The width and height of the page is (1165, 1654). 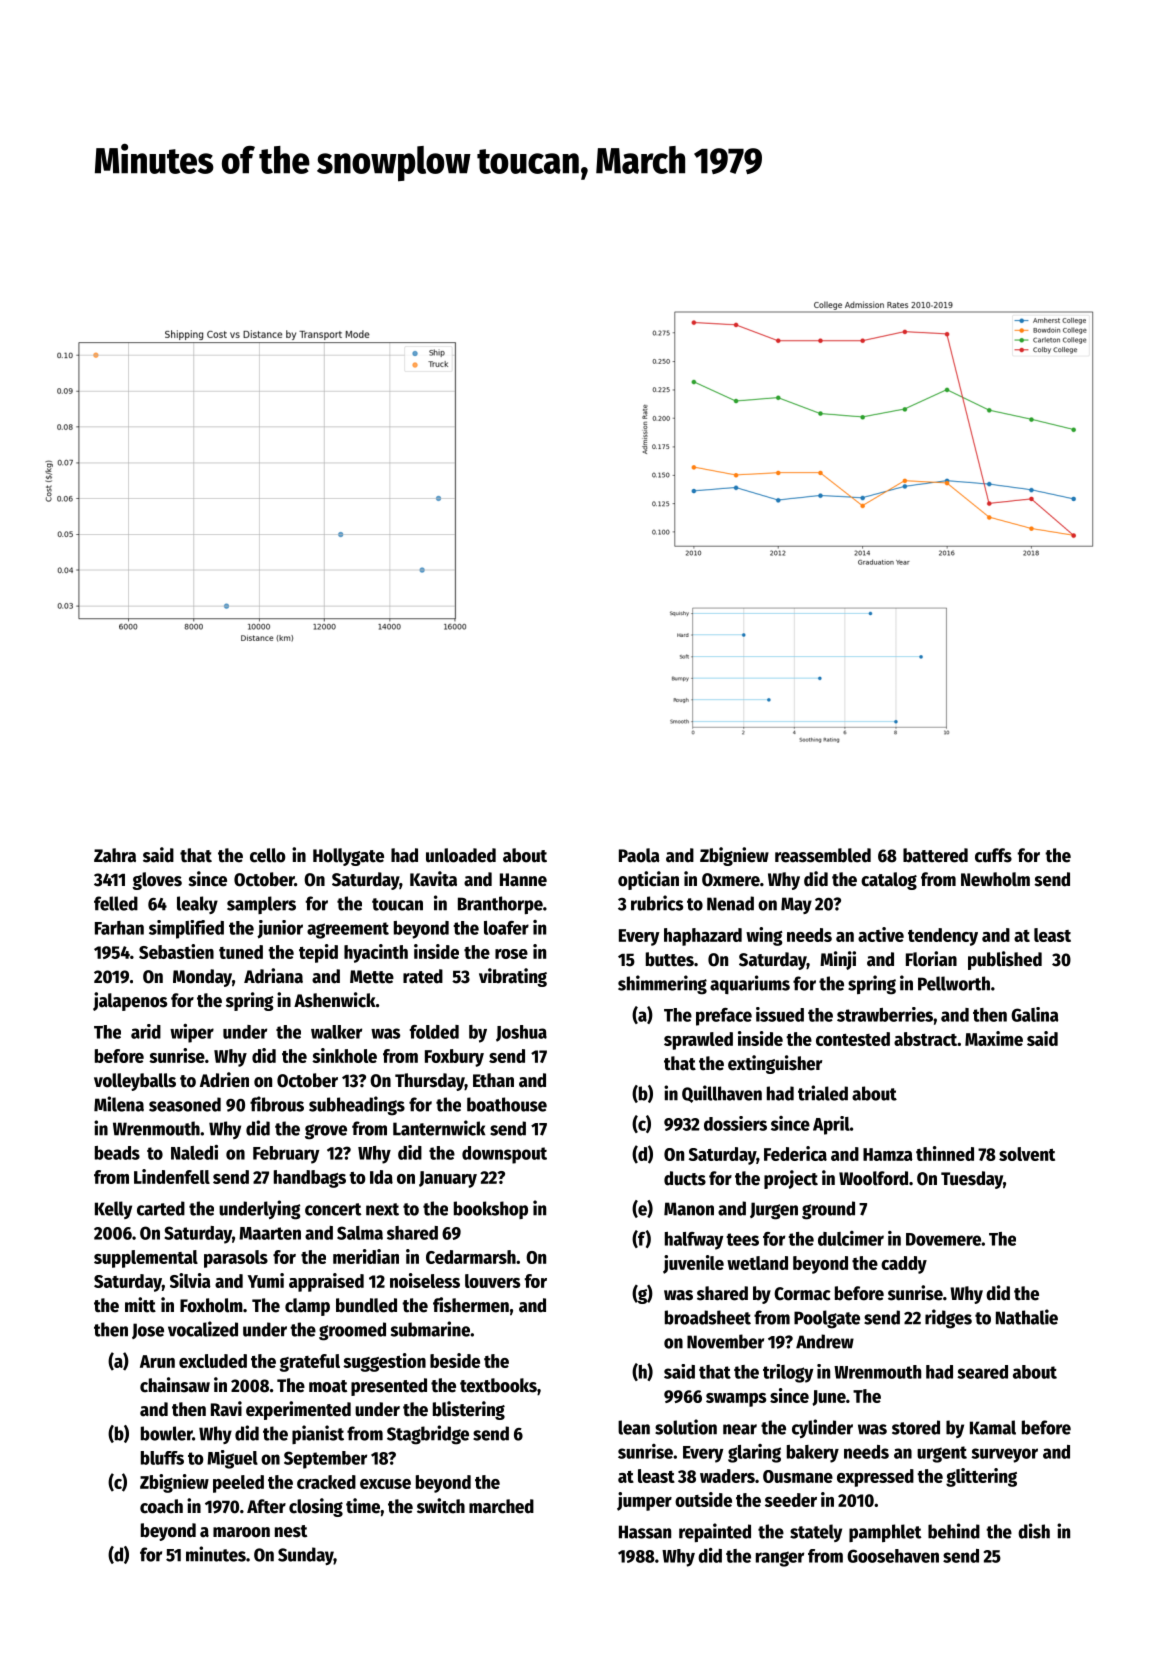 I want to click on seasoned, so click(x=185, y=1104).
